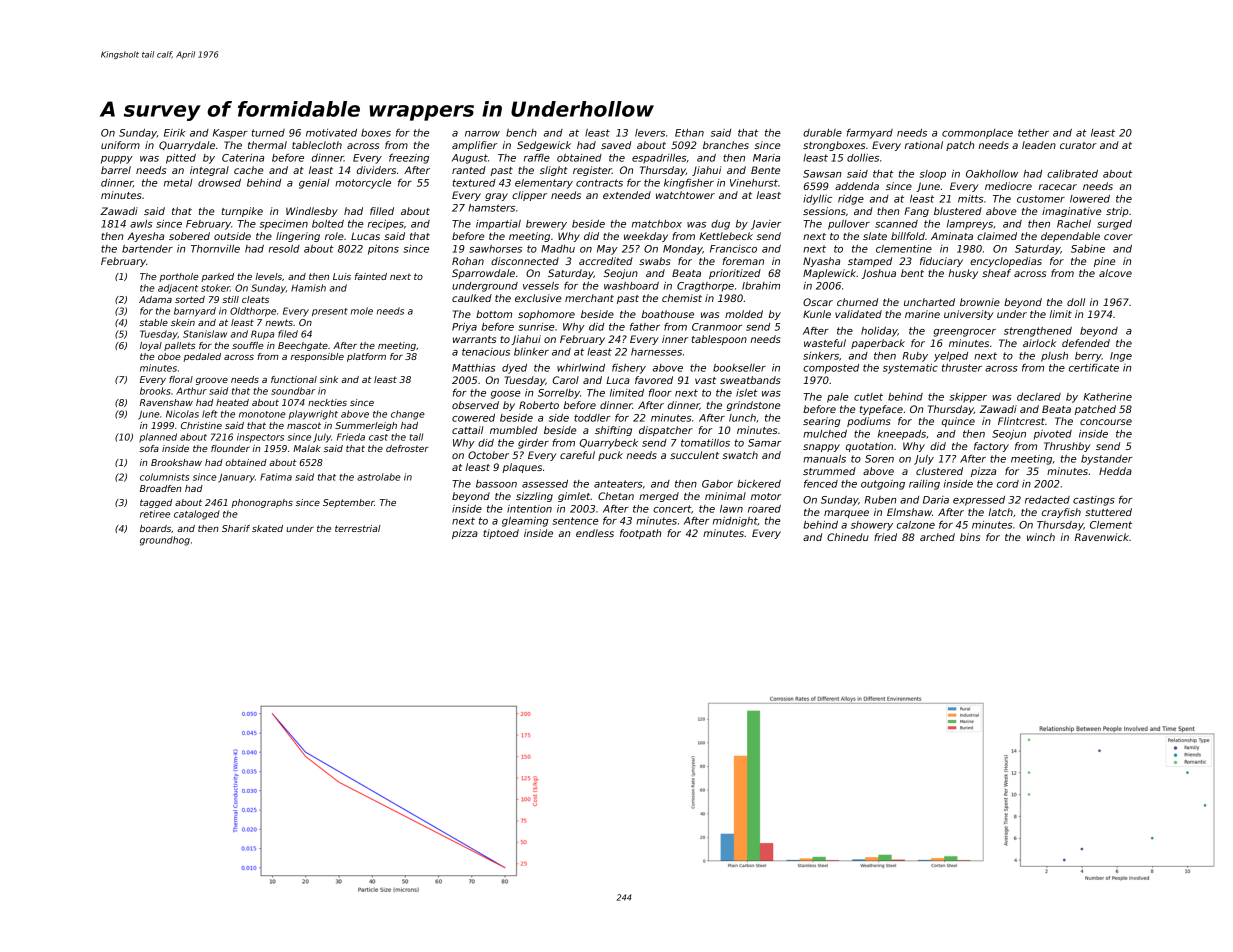  I want to click on pivoted, so click(1053, 435).
